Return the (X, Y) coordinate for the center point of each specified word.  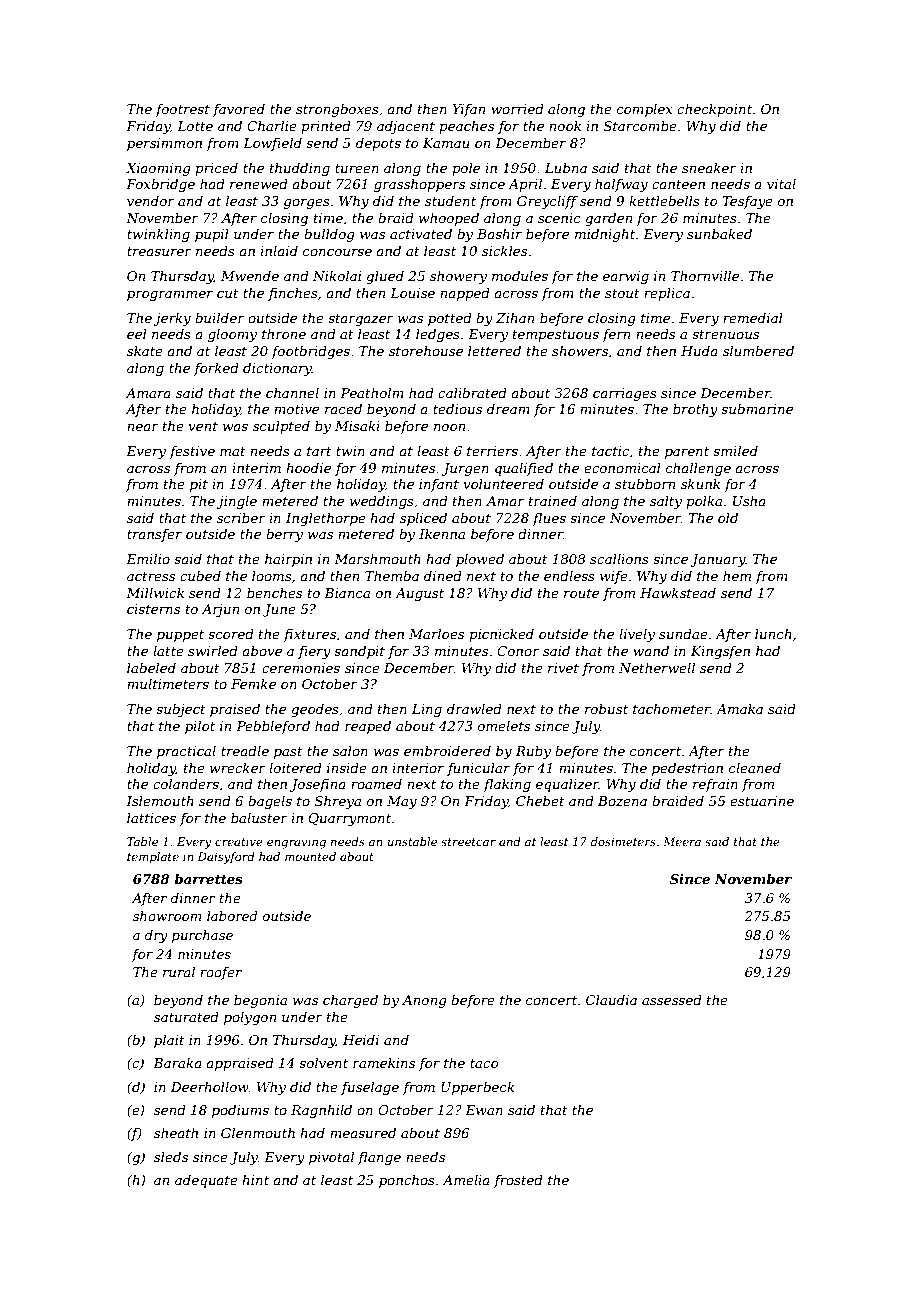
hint (255, 1180)
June (279, 610)
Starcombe (640, 126)
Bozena (622, 801)
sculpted (281, 427)
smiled (735, 451)
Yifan (469, 110)
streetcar (468, 842)
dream (508, 409)
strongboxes (337, 110)
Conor (518, 651)
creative (239, 841)
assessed (672, 1000)
